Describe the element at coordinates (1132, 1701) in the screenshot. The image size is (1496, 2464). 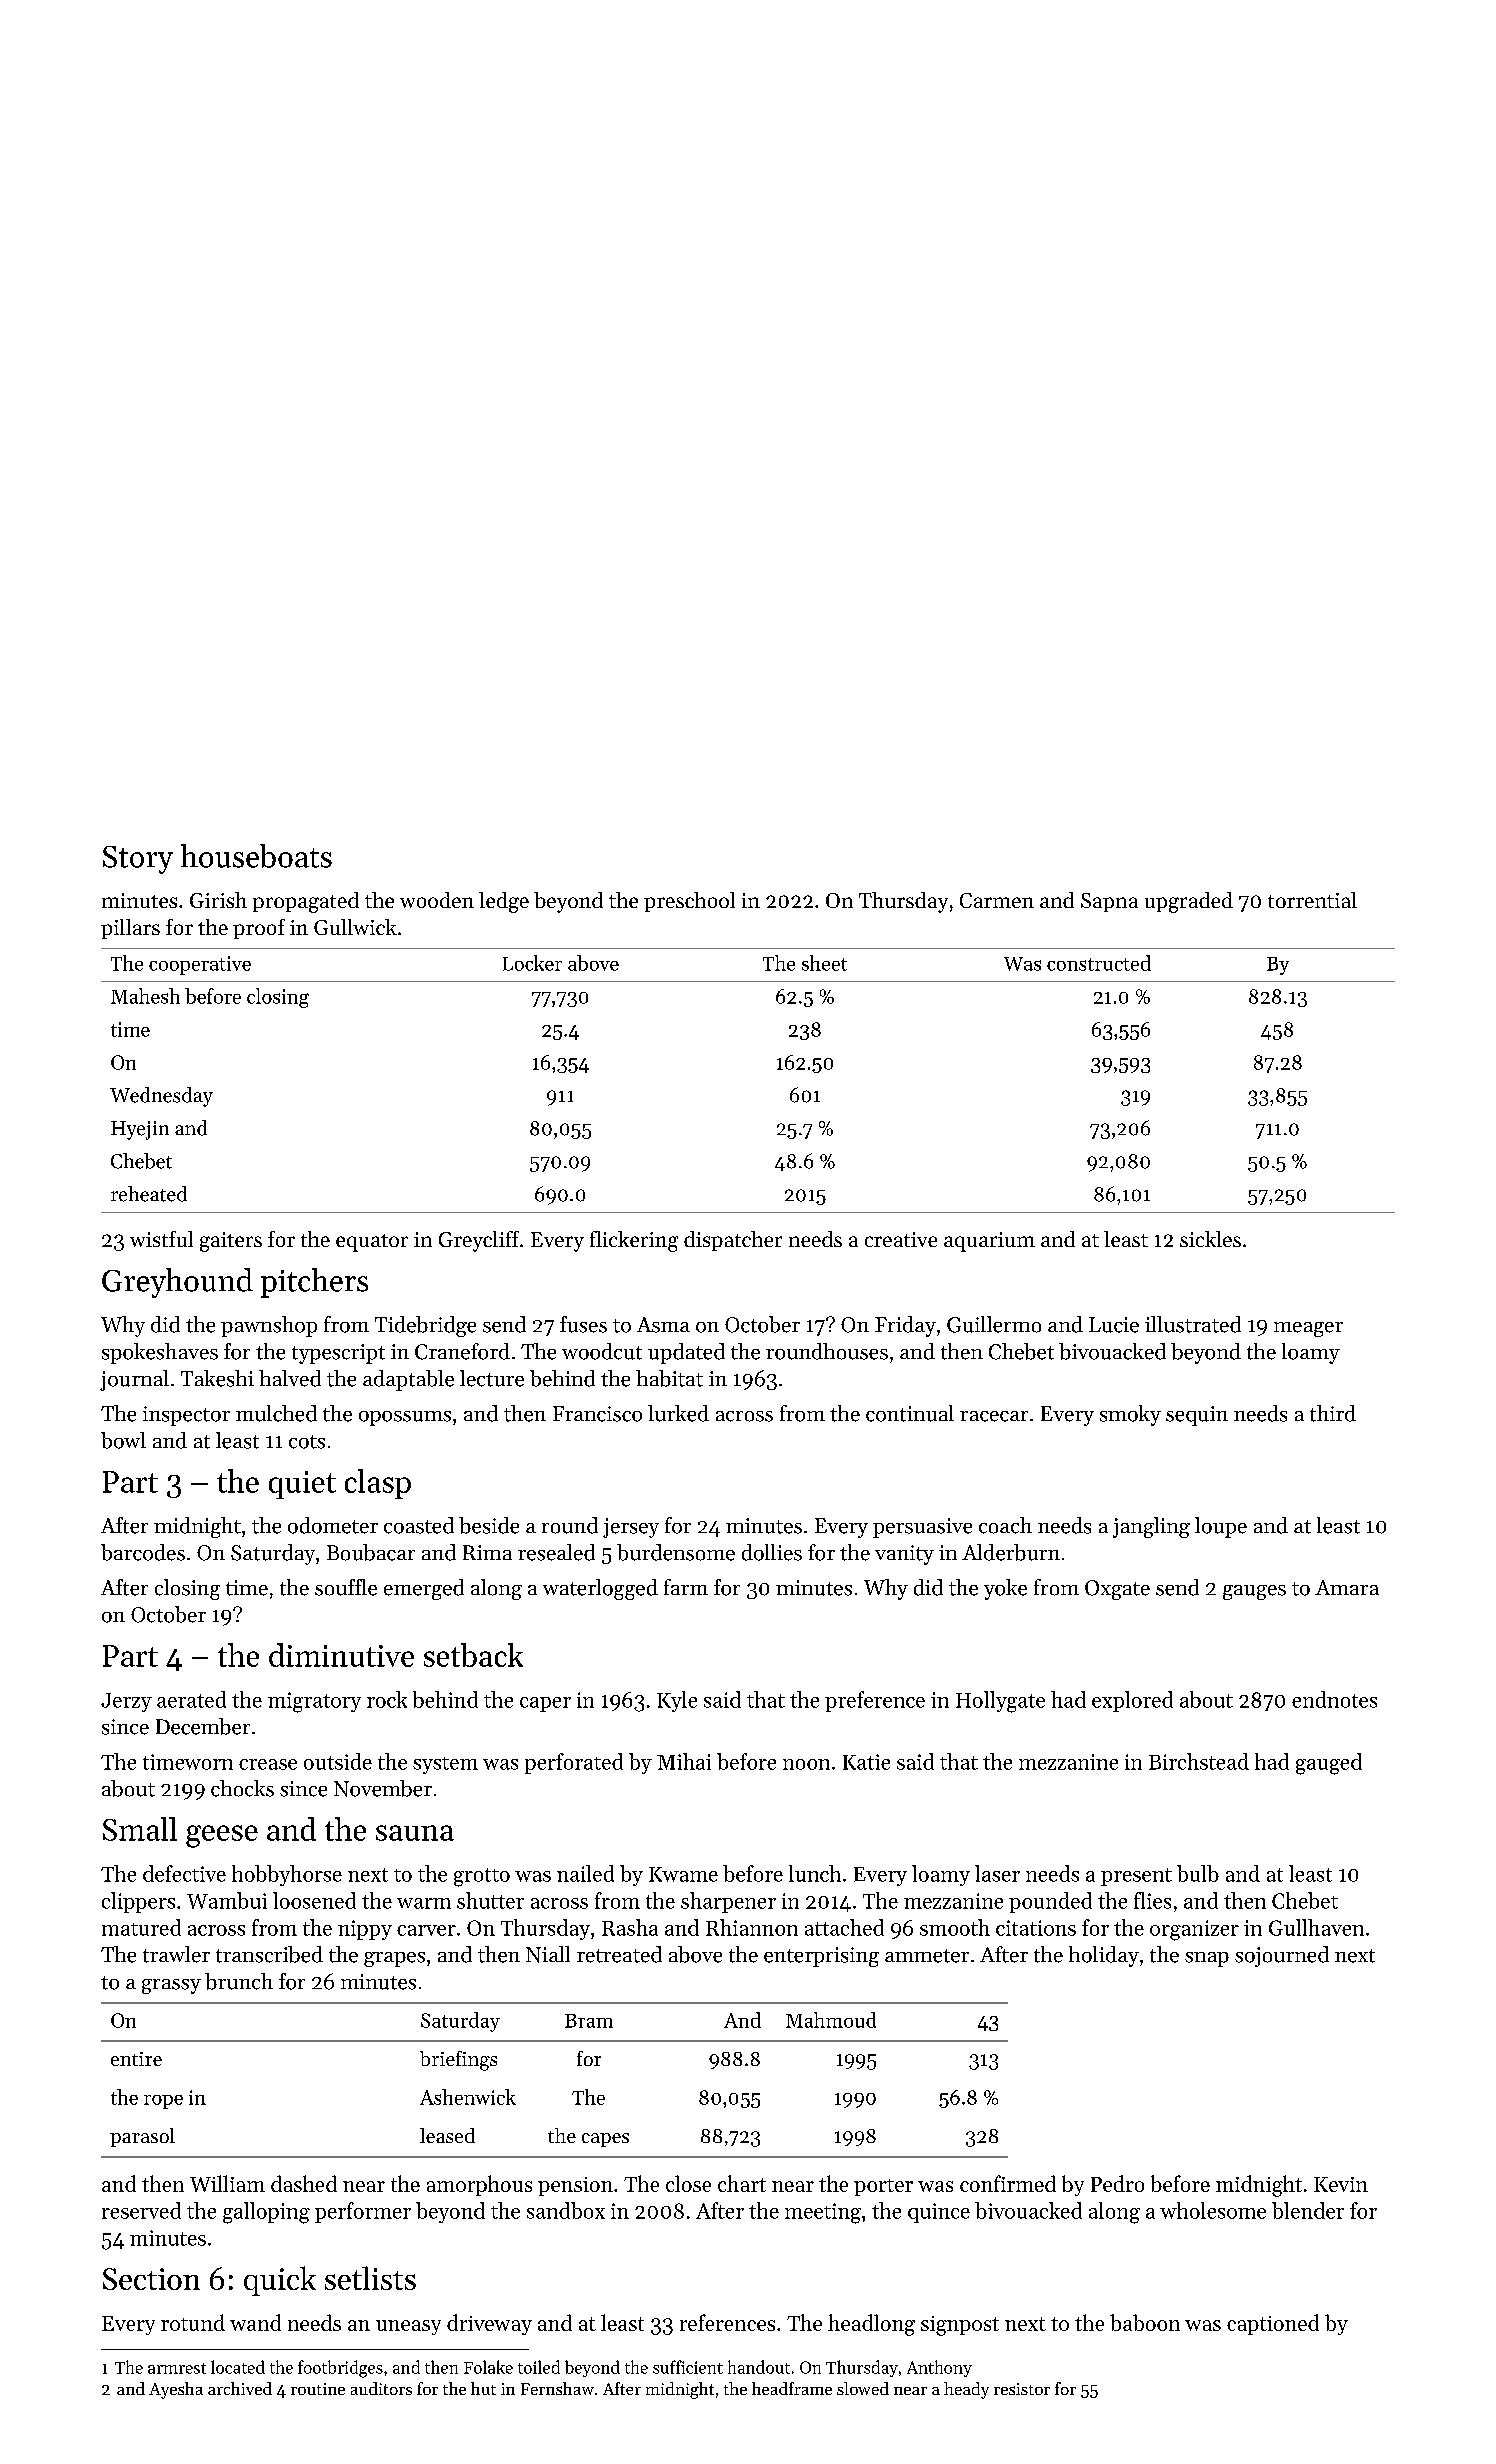
I see `explored` at that location.
